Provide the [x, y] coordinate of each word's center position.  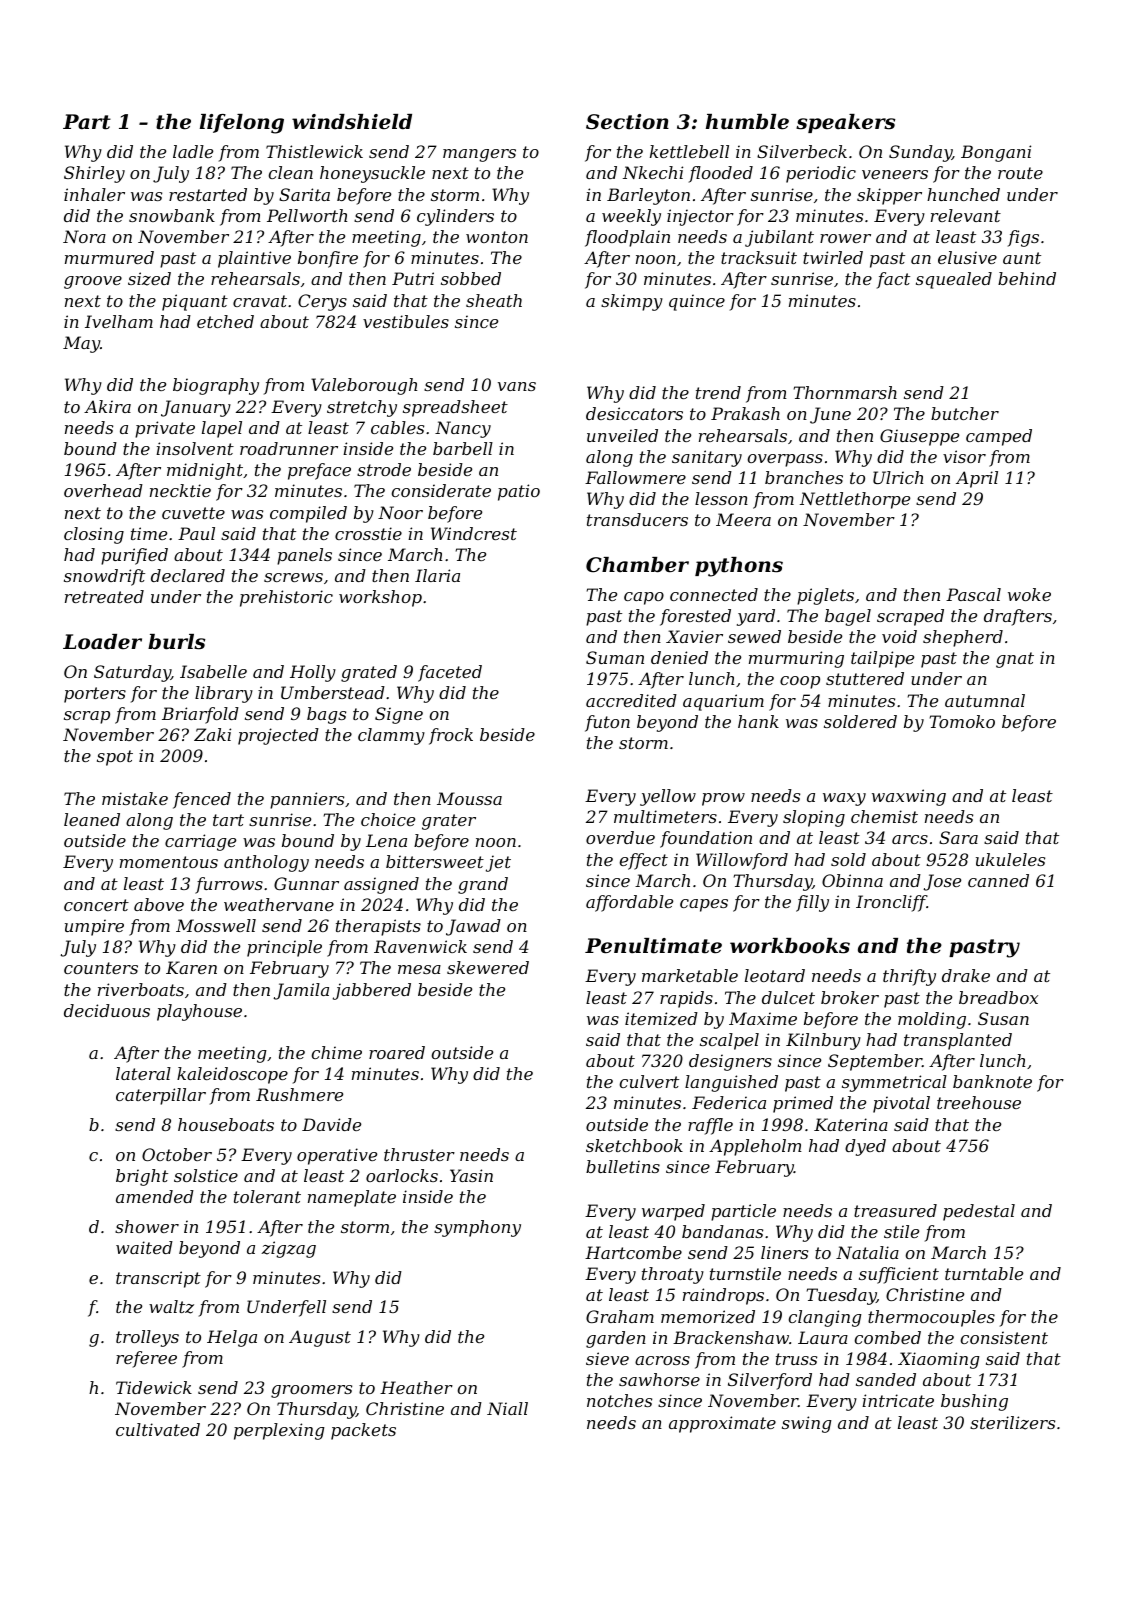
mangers [479, 155]
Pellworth [307, 215]
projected [278, 736]
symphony [477, 1228]
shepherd [963, 638]
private [165, 429]
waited [144, 1247]
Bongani [996, 153]
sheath [494, 300]
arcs [910, 839]
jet [498, 863]
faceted [450, 673]
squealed [954, 280]
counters [101, 968]
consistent [1004, 1337]
